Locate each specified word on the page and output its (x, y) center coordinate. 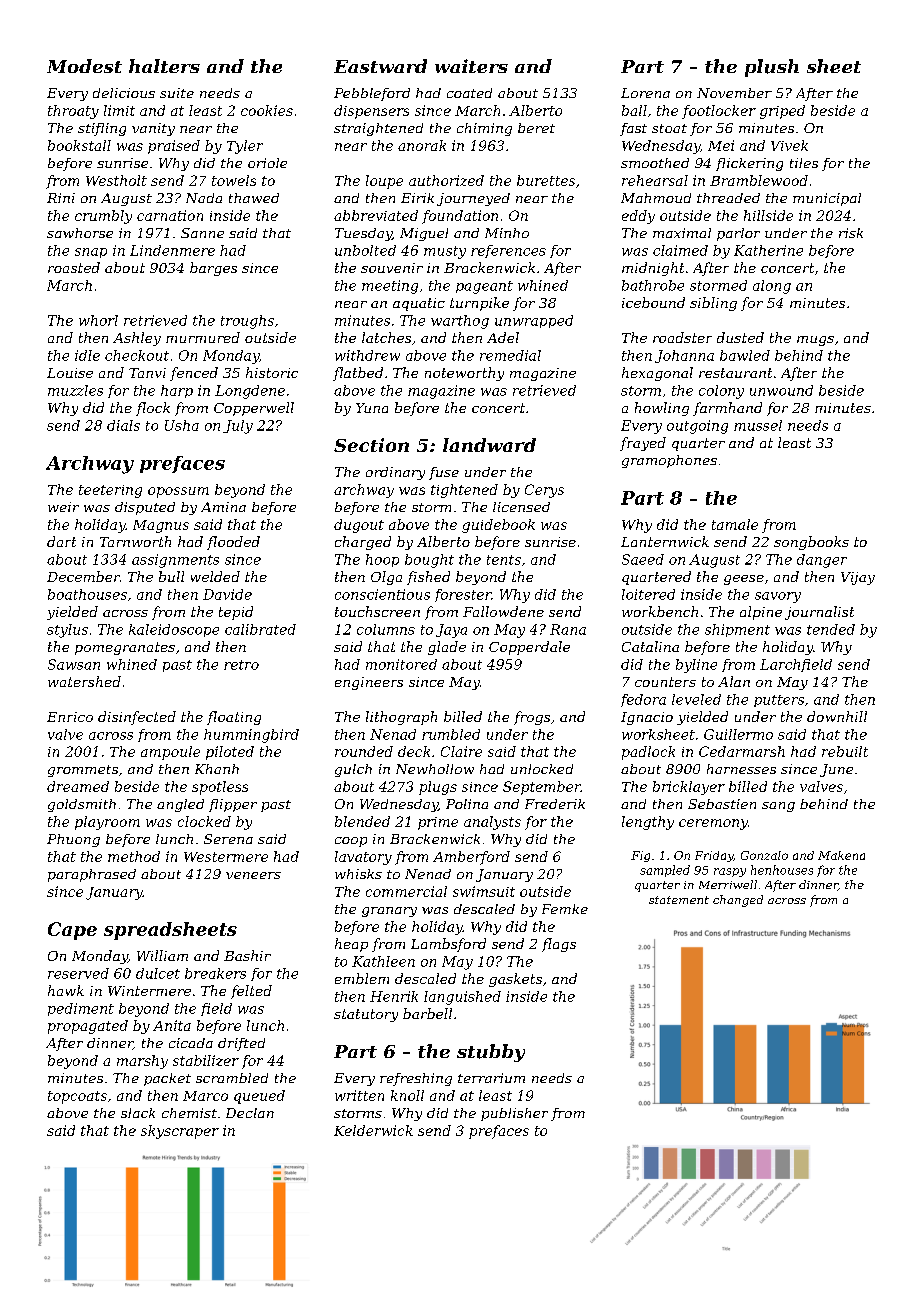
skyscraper (180, 1132)
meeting (390, 287)
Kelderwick (373, 1130)
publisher (514, 1114)
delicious (124, 93)
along (772, 287)
